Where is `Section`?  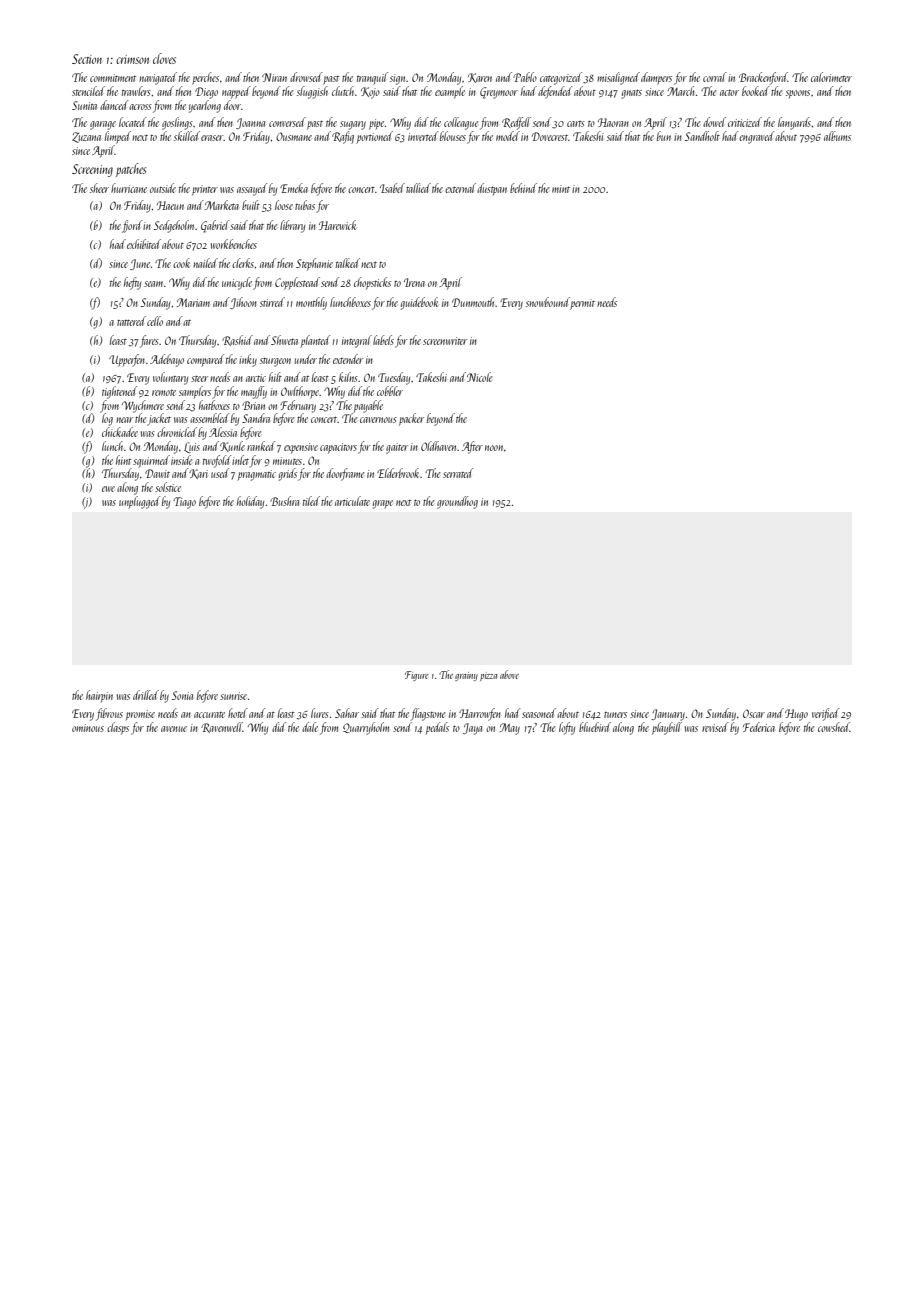
Section is located at coordinates (87, 59).
